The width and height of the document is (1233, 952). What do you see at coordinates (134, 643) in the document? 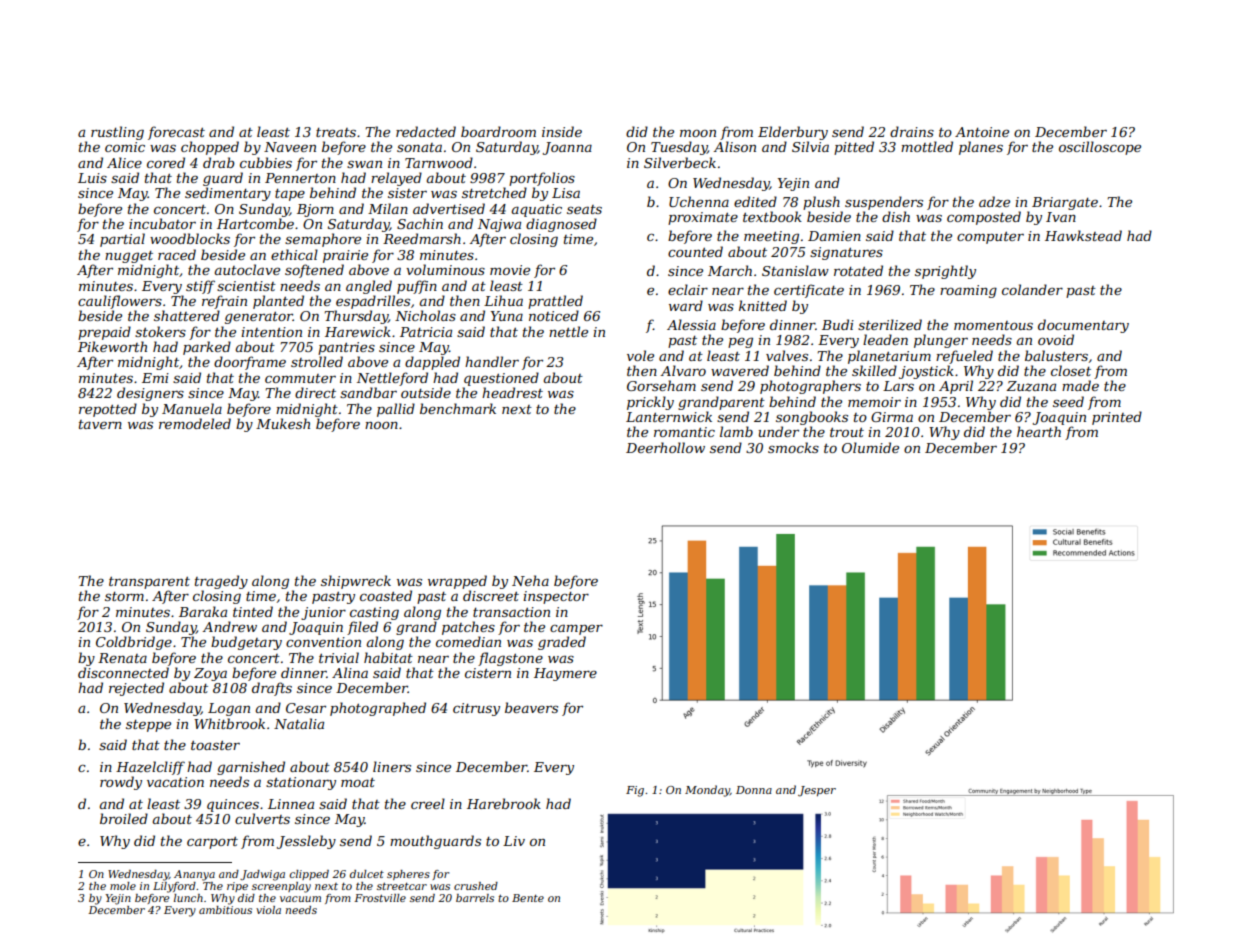
I see `Coldbridge` at bounding box center [134, 643].
